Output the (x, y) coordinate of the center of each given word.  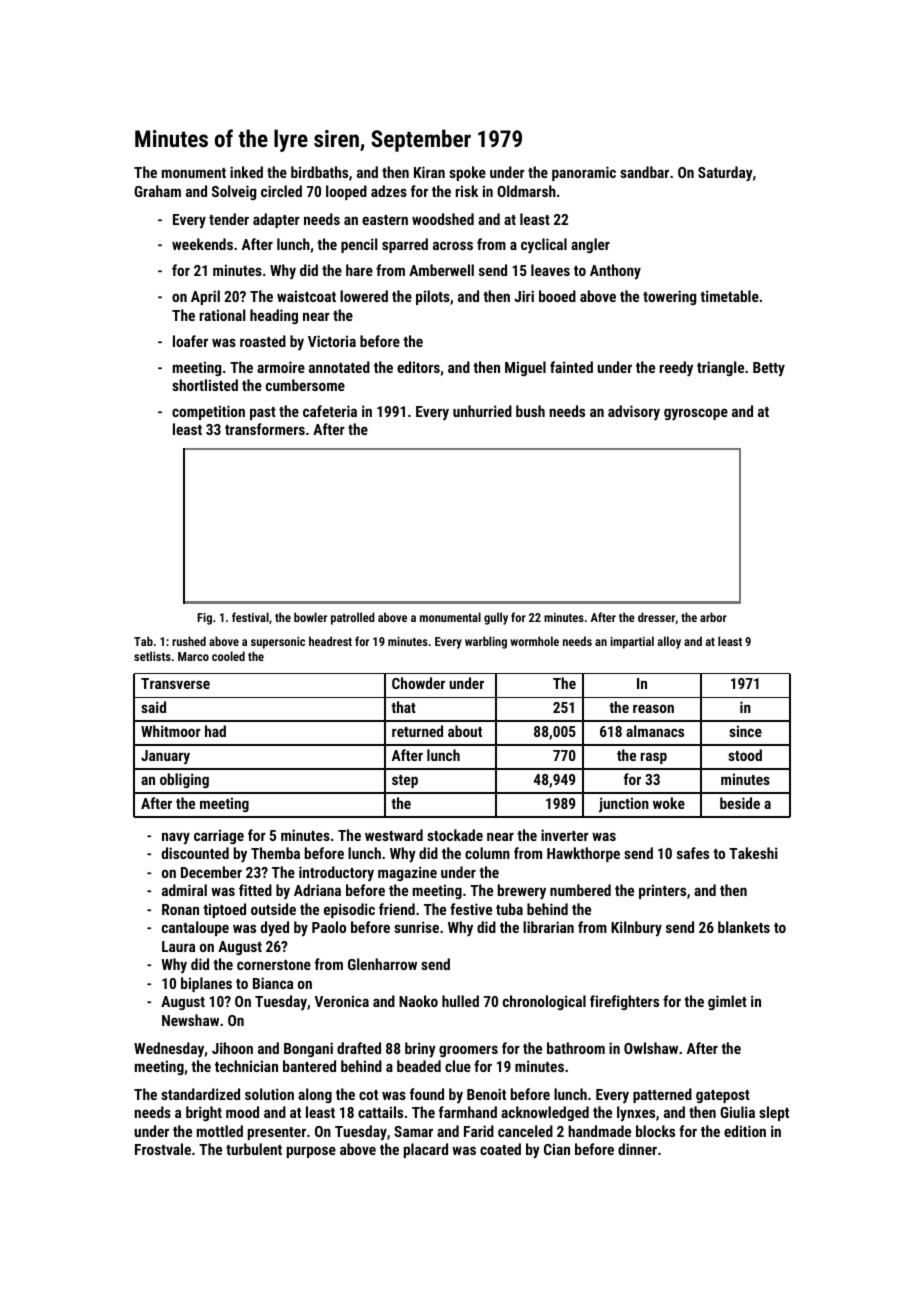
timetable (729, 296)
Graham (157, 191)
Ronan (180, 909)
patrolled (353, 618)
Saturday (725, 174)
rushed (189, 641)
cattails (380, 1112)
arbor (713, 617)
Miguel (525, 368)
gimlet (727, 1002)
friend (397, 909)
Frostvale (163, 1149)
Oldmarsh (526, 191)
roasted (263, 341)
